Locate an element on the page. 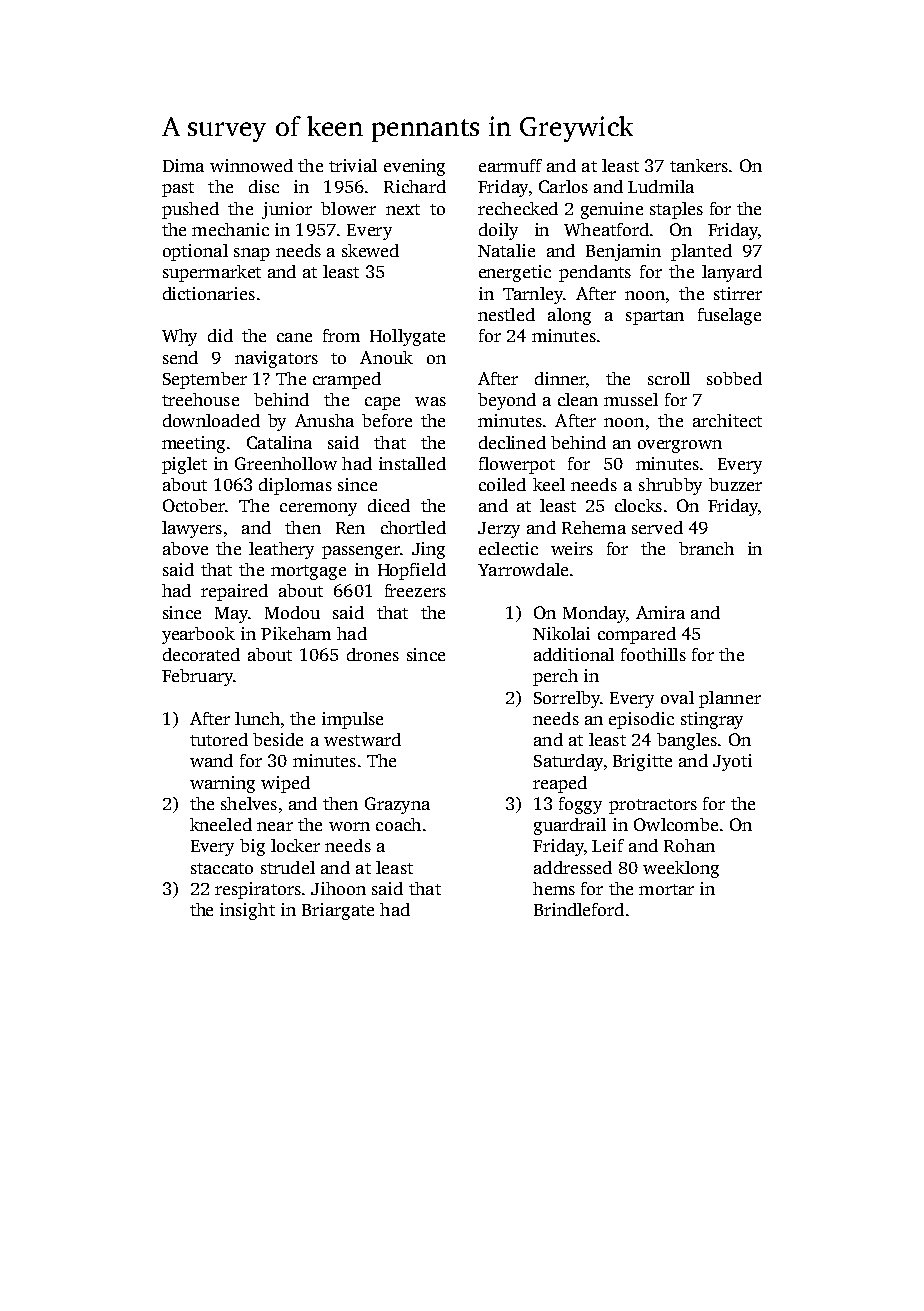  beside is located at coordinates (278, 739).
